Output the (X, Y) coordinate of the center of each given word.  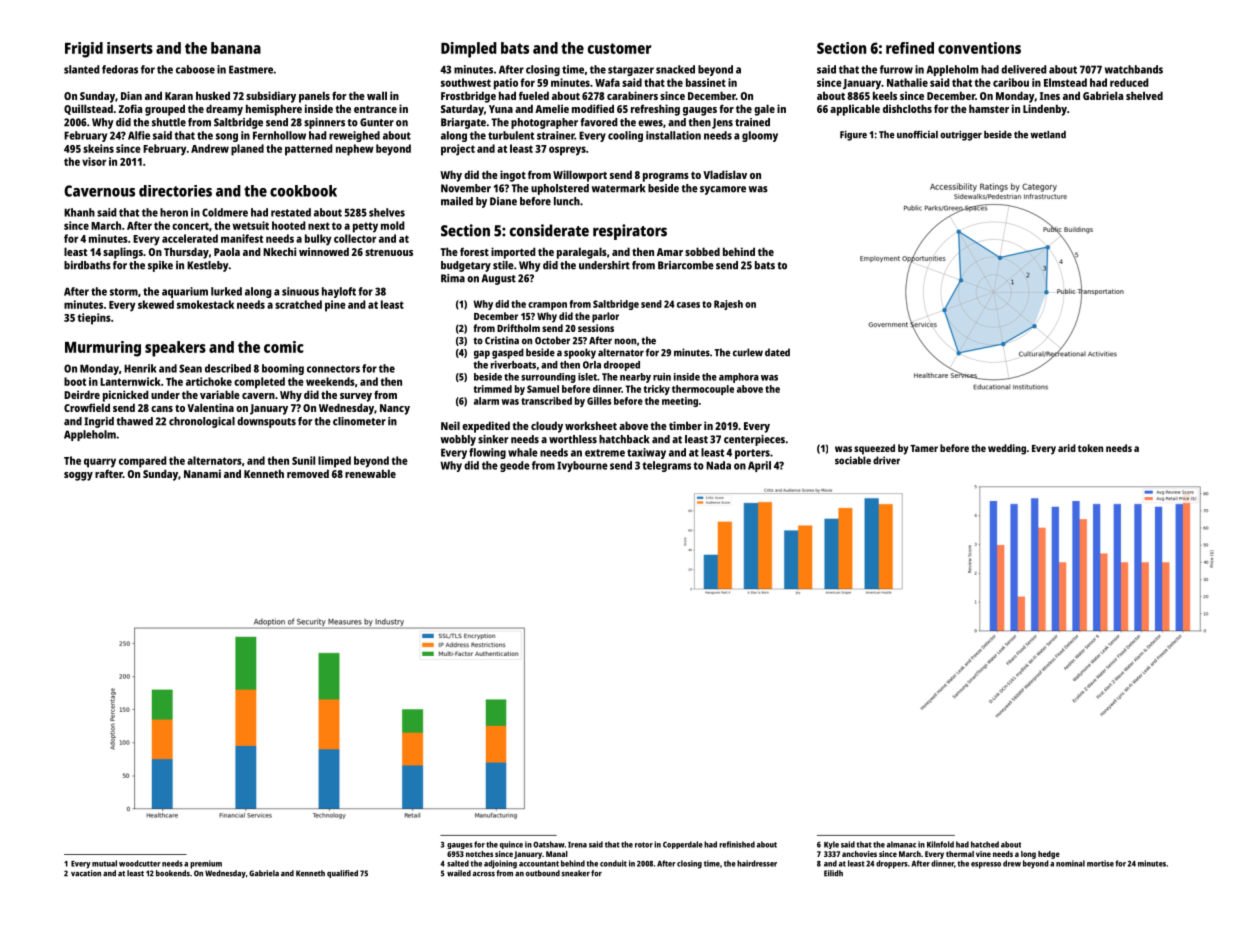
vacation (86, 873)
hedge (1049, 855)
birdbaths (87, 265)
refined (910, 48)
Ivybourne (582, 466)
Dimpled (469, 50)
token (1090, 448)
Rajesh (728, 305)
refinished (737, 844)
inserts (130, 48)
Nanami (202, 473)
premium (206, 864)
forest (474, 251)
